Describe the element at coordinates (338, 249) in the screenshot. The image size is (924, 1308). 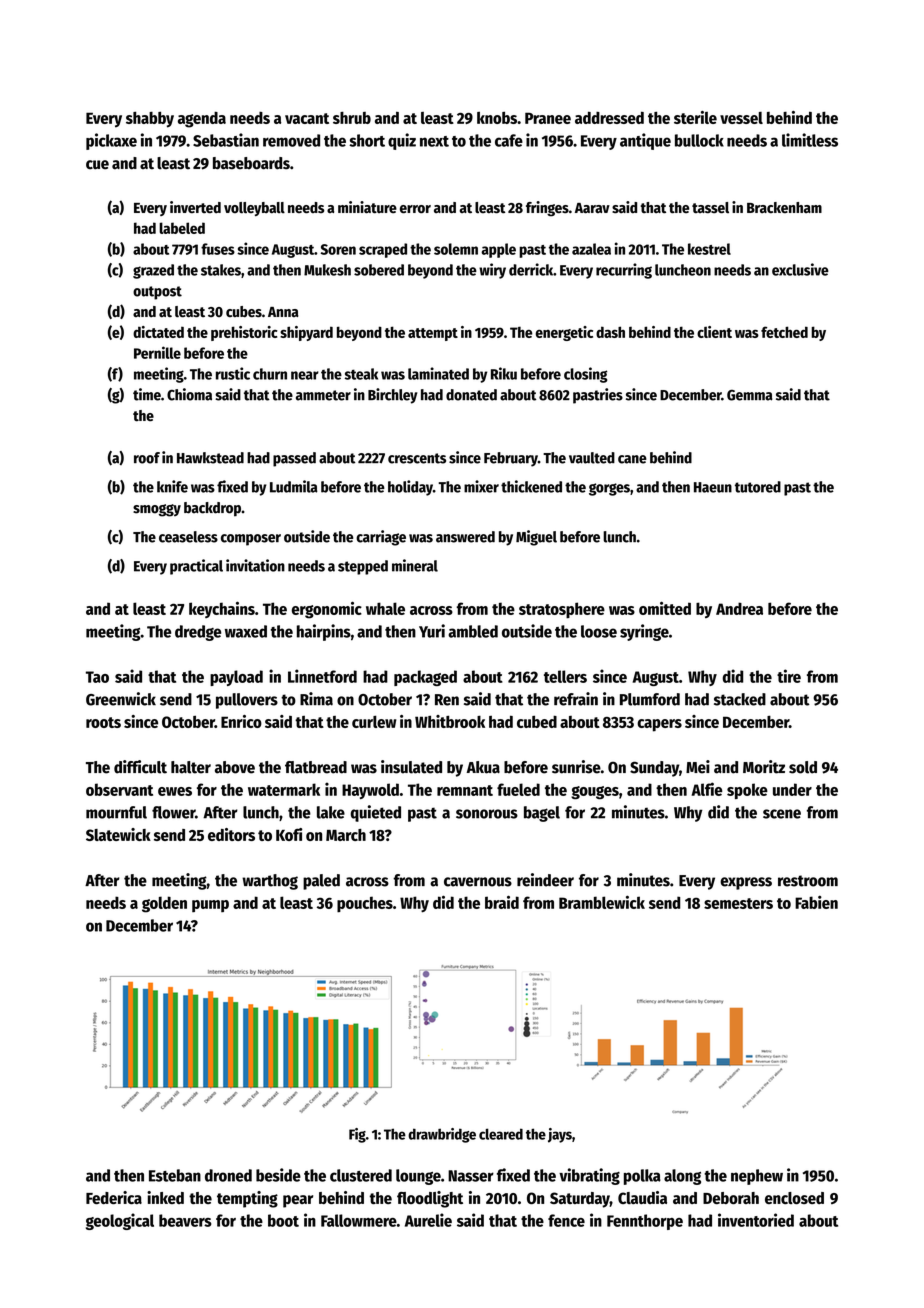
I see `Soren` at that location.
